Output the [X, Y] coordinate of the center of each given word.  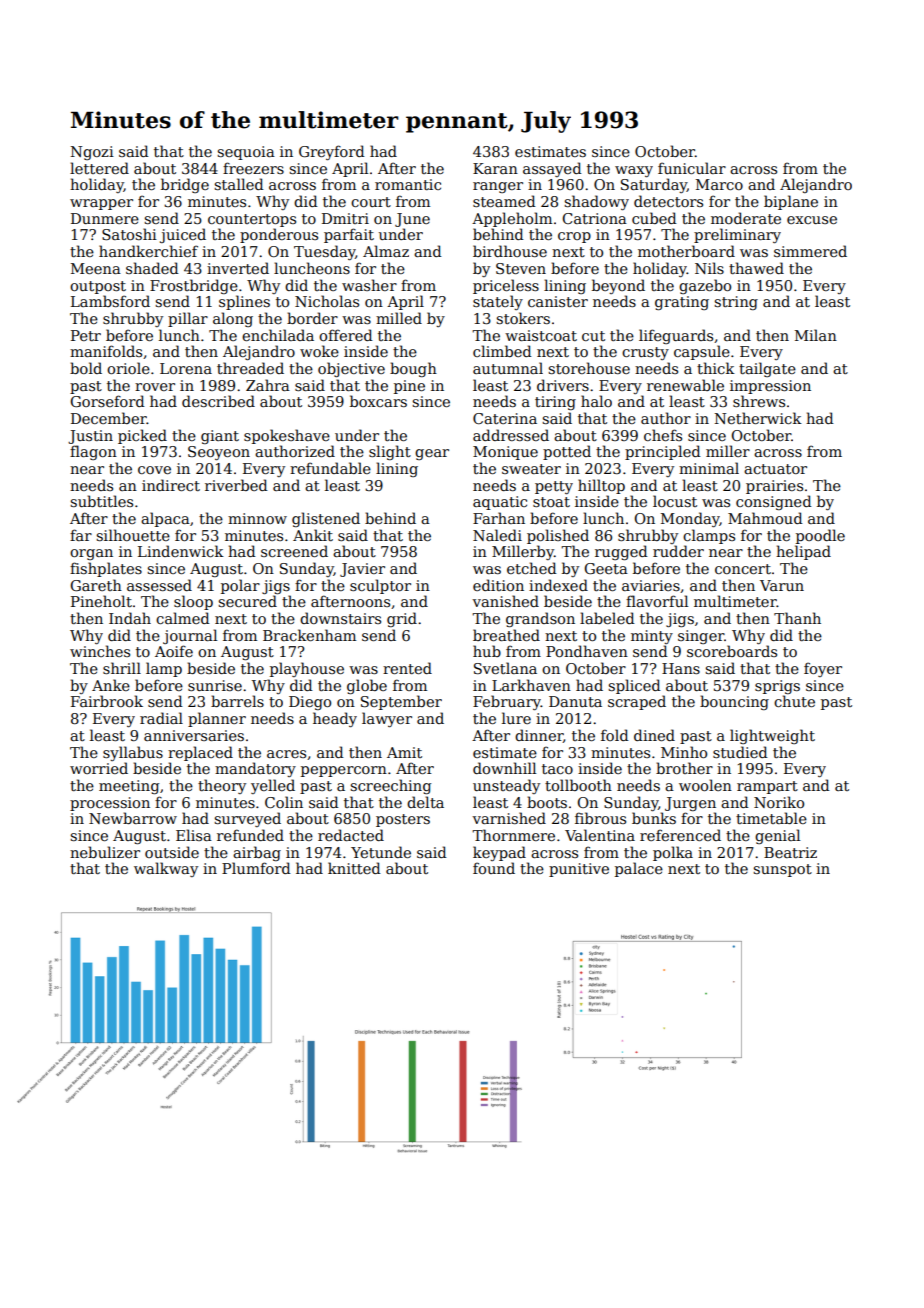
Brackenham [309, 635]
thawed [756, 268]
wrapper [101, 204]
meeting [129, 787]
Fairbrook [107, 701]
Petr [86, 335]
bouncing [734, 702]
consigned [774, 502]
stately [498, 302]
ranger [498, 187]
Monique [505, 453]
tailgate [767, 369]
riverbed [236, 485]
